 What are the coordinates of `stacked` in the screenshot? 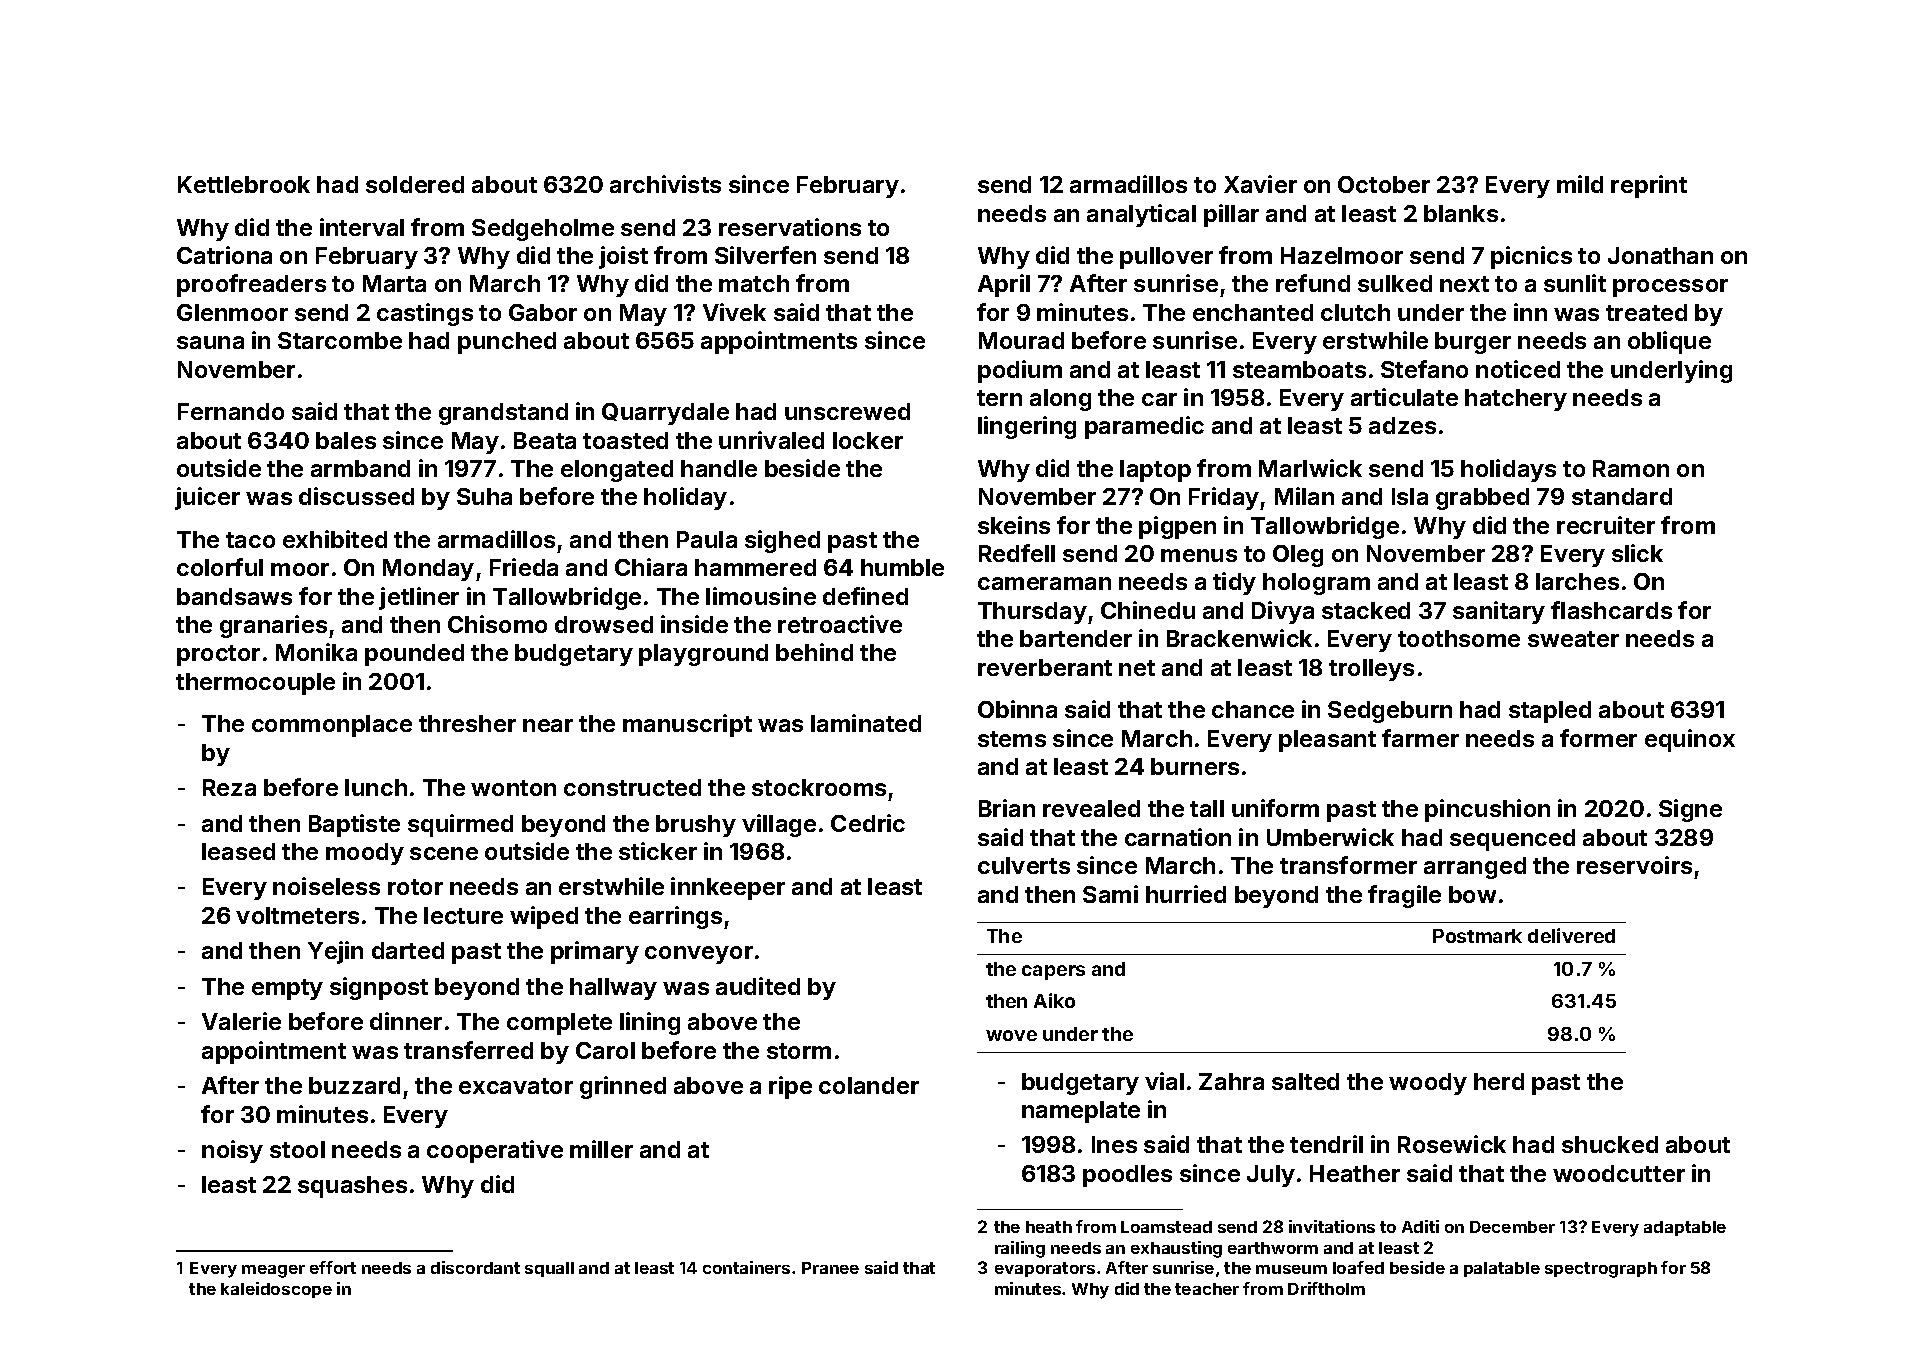 It's located at (1366, 610).
